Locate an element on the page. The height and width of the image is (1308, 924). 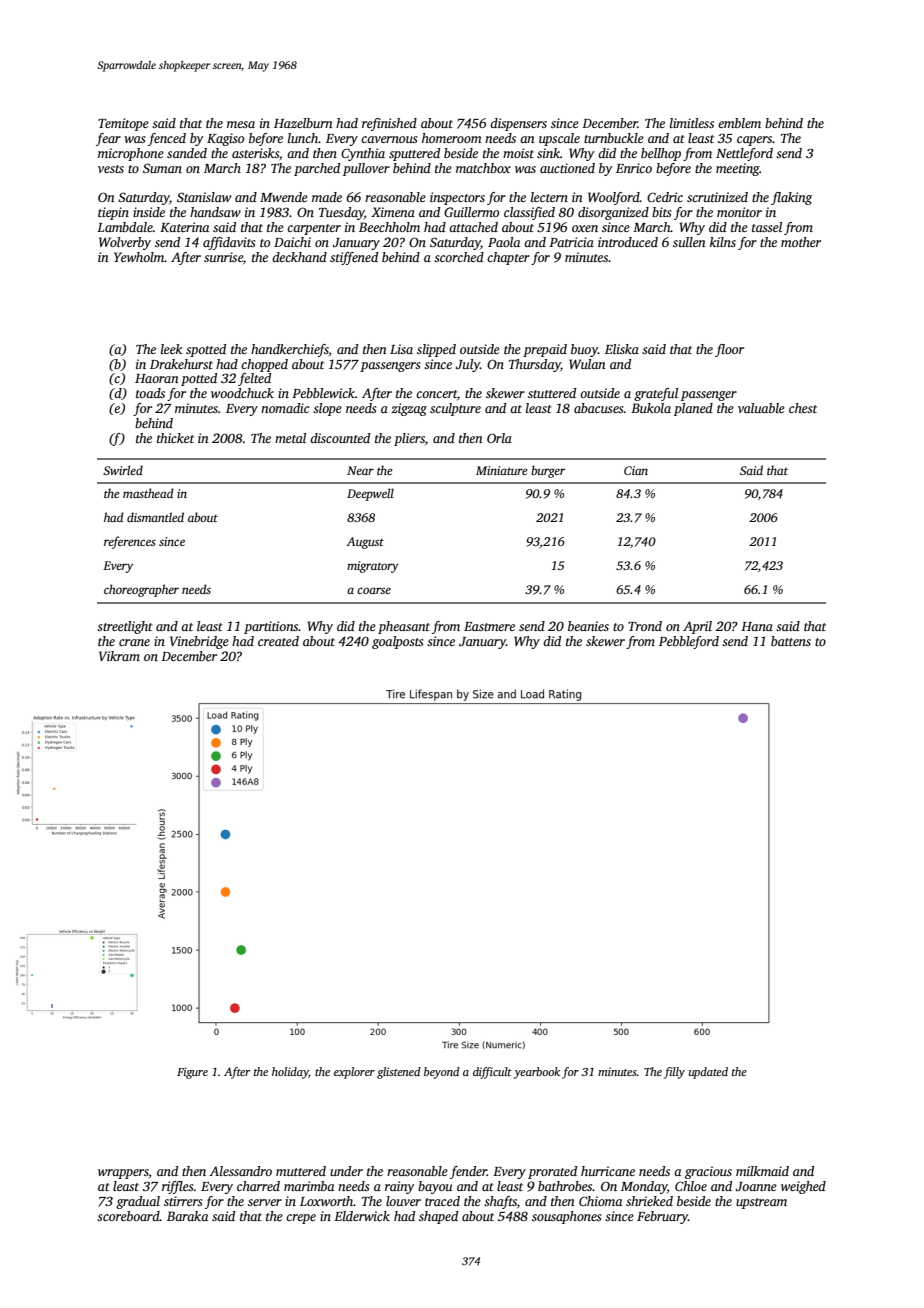
dispensers is located at coordinates (518, 124).
